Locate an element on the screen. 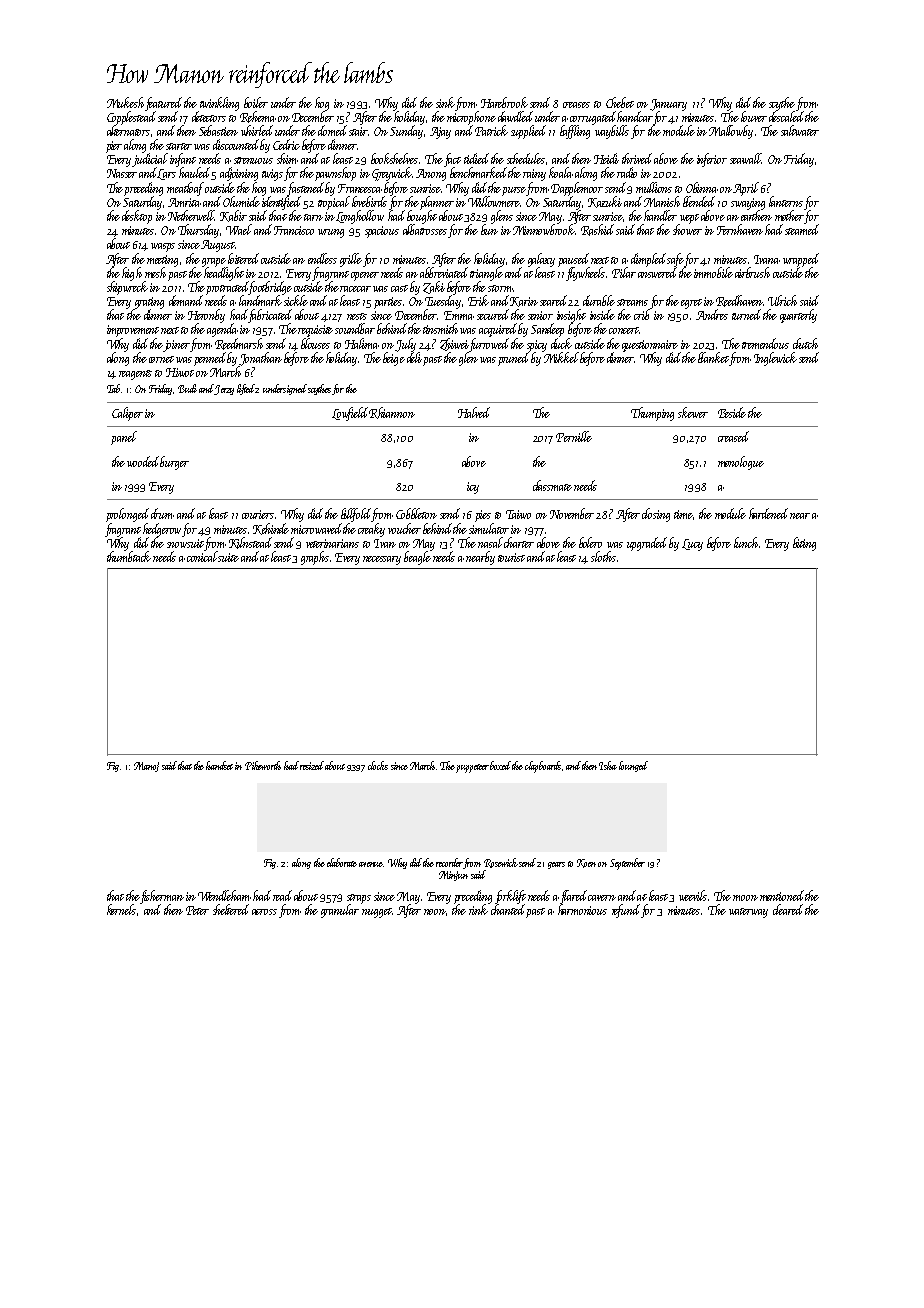 The width and height of the screenshot is (924, 1308). louver is located at coordinates (754, 116).
